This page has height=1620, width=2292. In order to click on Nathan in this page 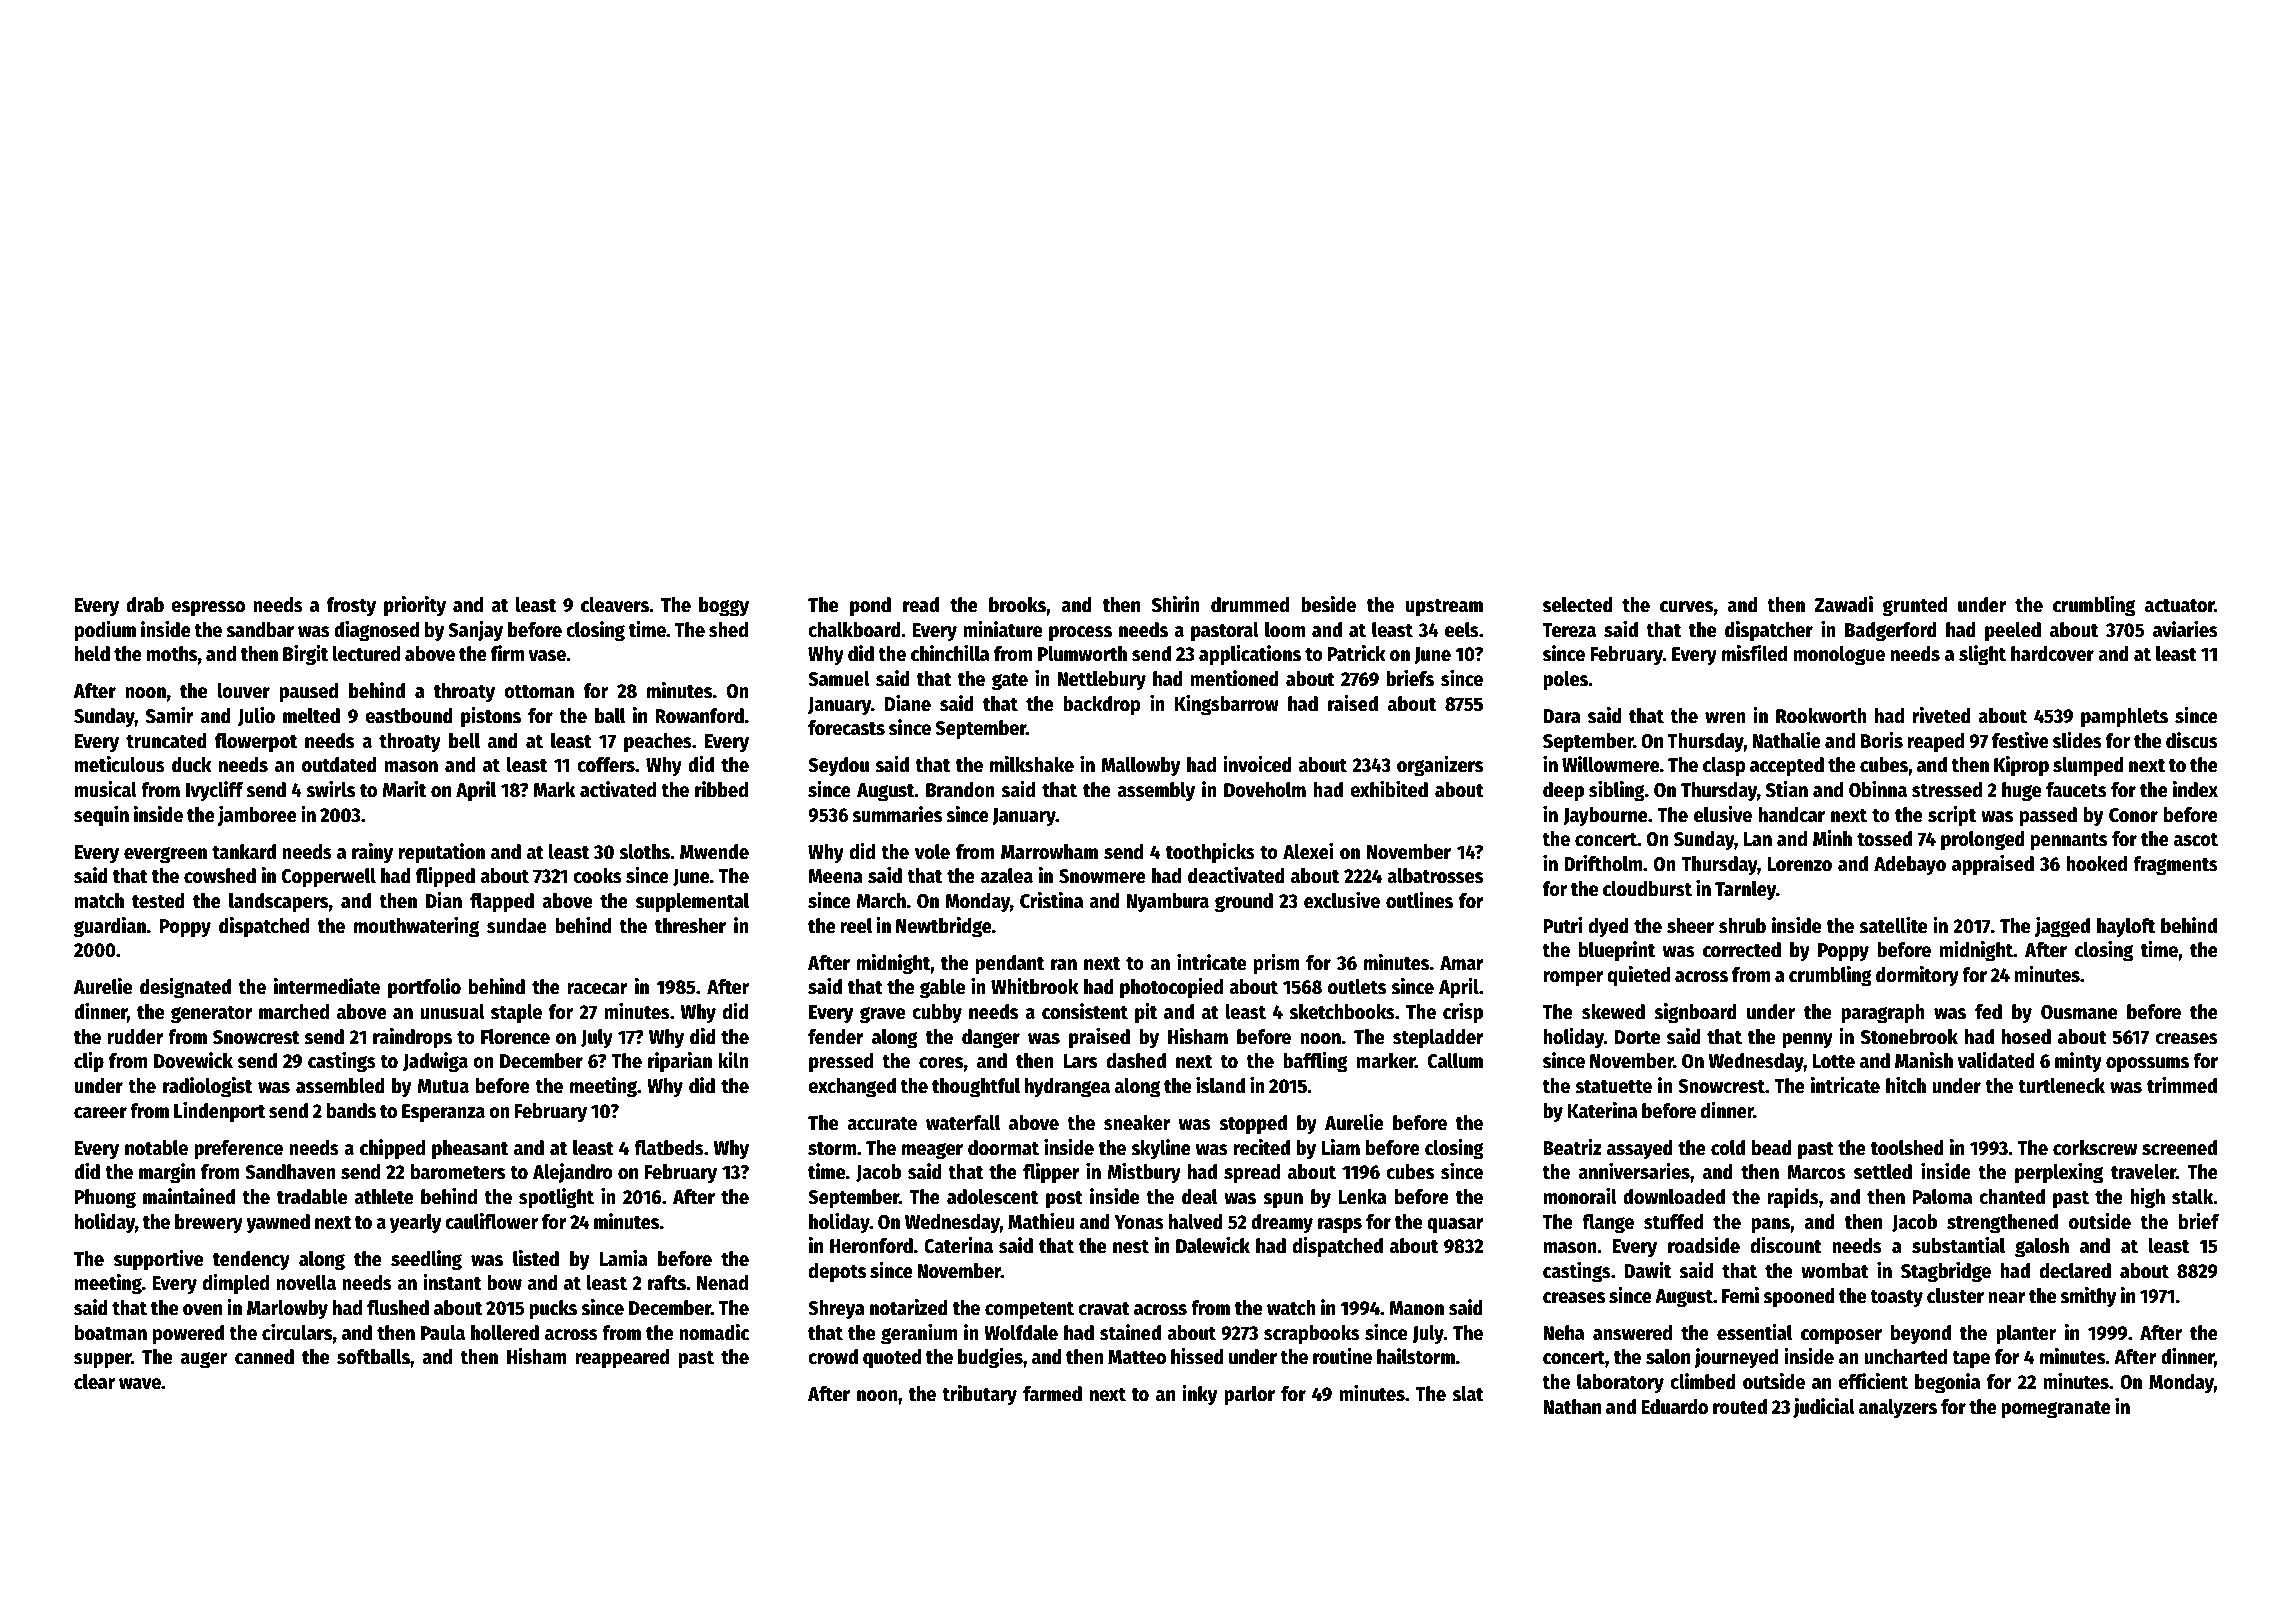, I will do `click(1572, 1407)`.
